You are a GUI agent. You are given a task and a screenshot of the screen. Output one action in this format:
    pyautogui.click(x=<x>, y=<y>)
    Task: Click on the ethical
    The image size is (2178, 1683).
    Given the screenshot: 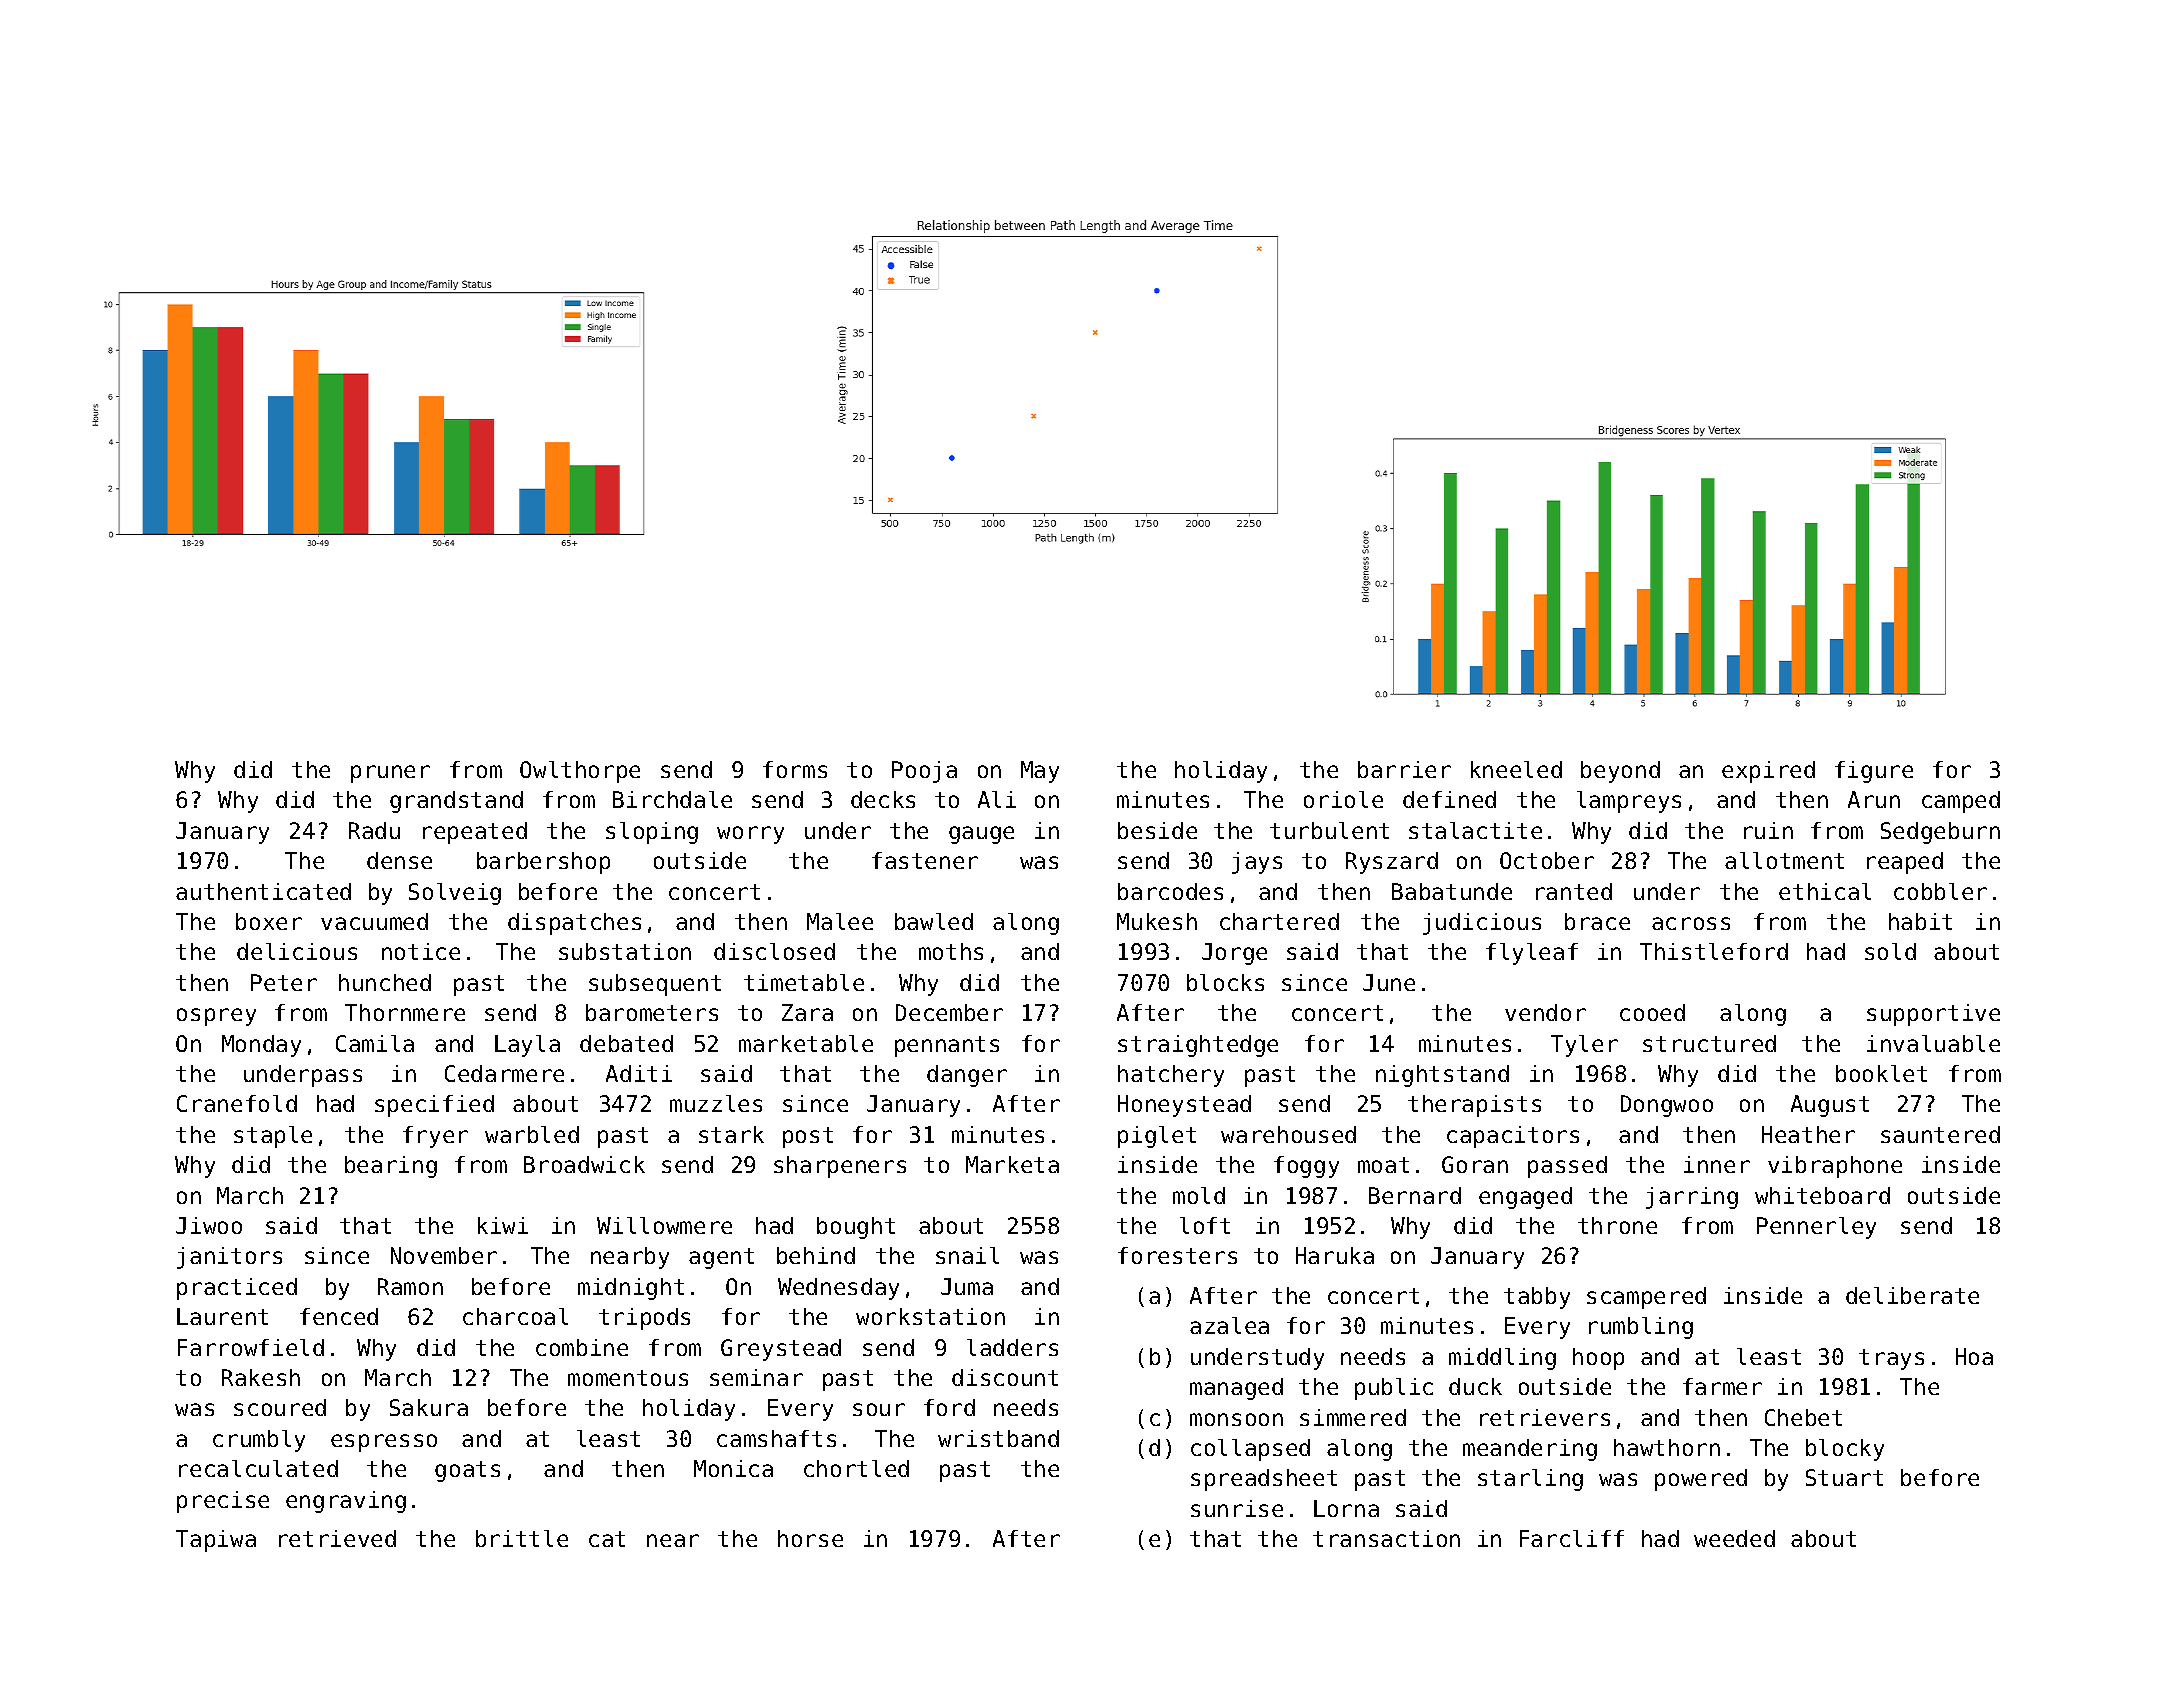 What is the action you would take?
    pyautogui.click(x=1825, y=891)
